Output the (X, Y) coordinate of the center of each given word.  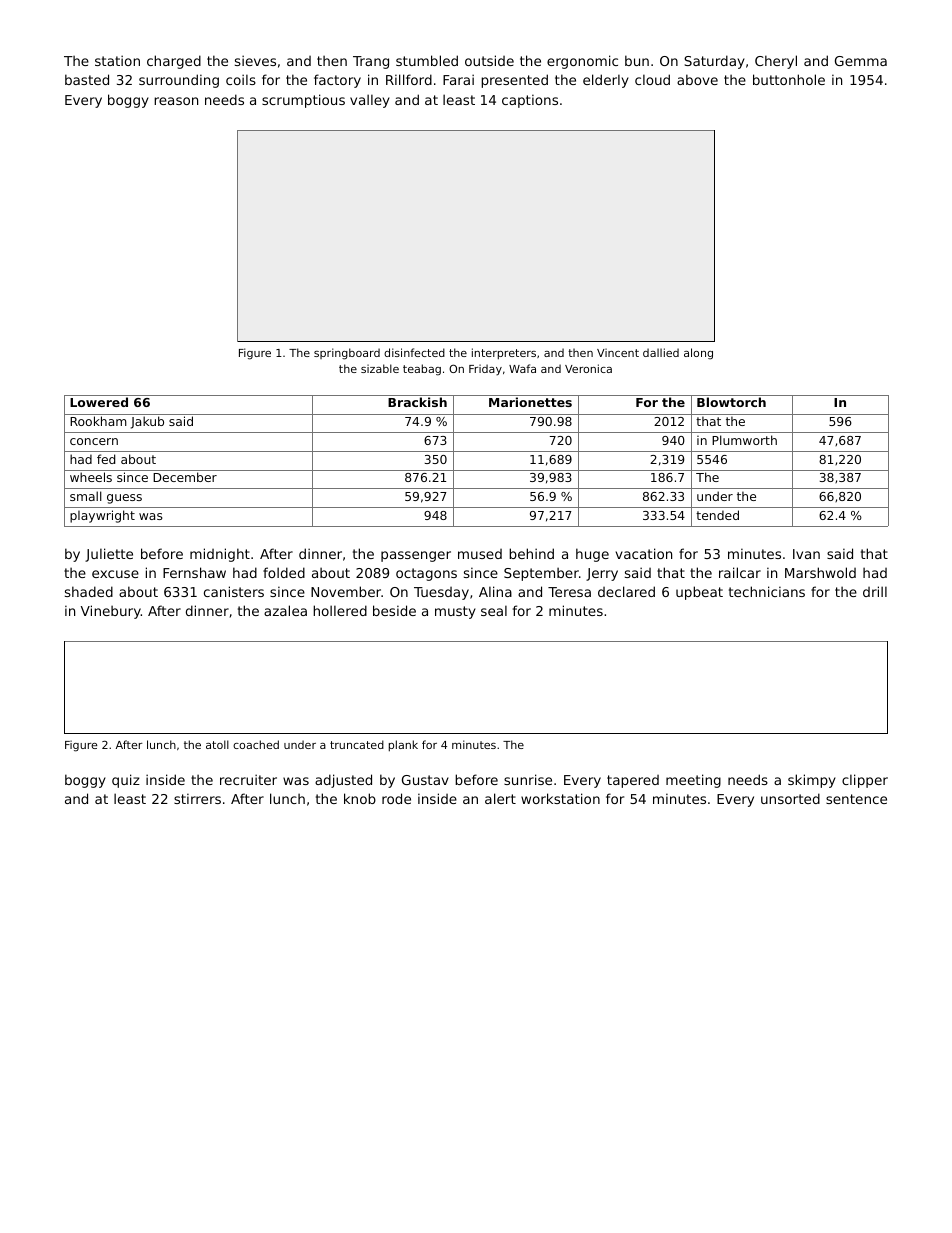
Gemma (861, 61)
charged (174, 62)
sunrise (528, 779)
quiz (126, 781)
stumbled (427, 60)
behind (531, 553)
